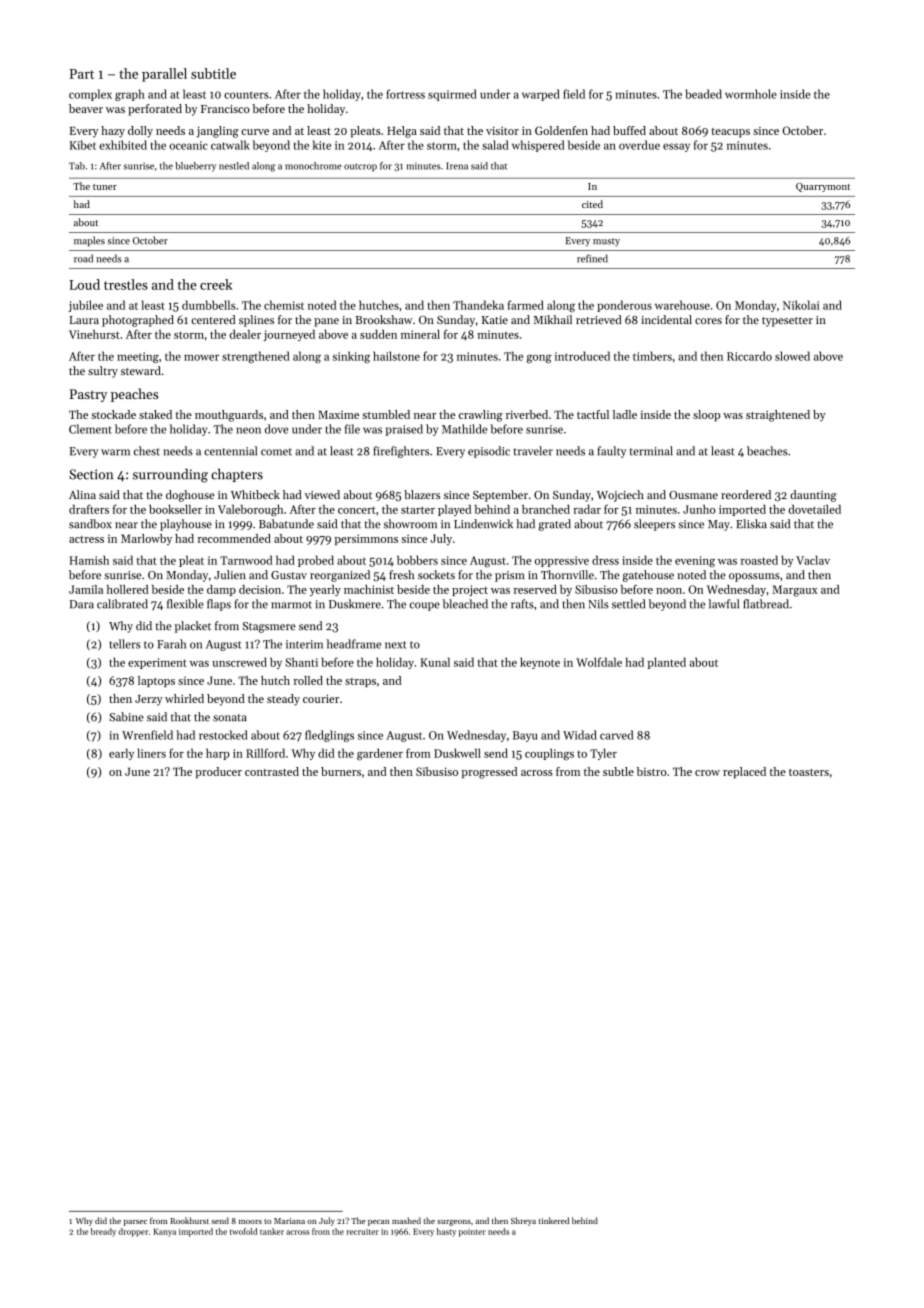  I want to click on blueberry, so click(195, 167).
